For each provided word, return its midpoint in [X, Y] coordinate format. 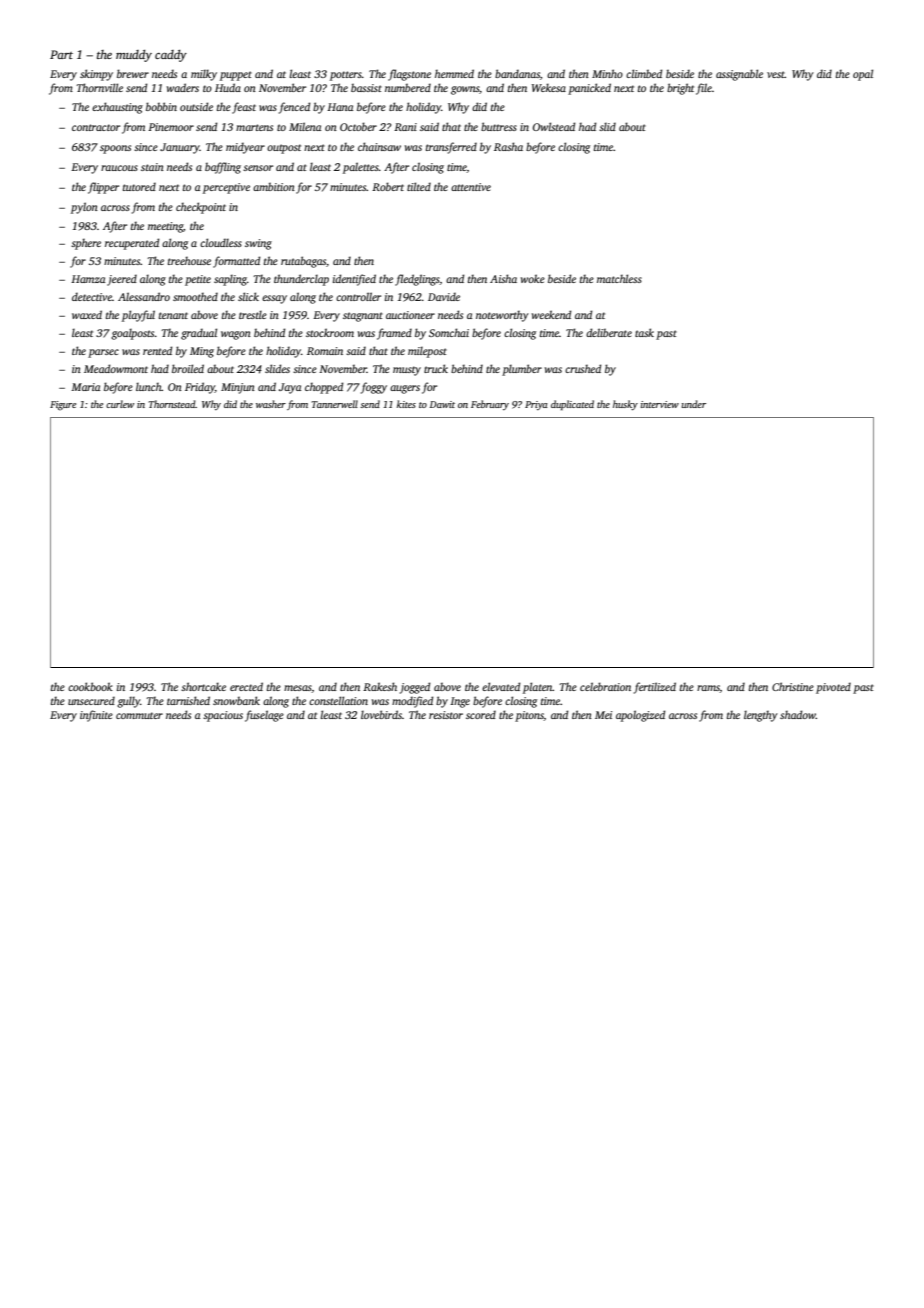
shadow [798, 714]
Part [61, 54]
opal [863, 75]
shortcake [203, 686]
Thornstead [172, 404]
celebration [605, 686]
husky [625, 405]
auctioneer [410, 315]
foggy [374, 388]
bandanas [517, 73]
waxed [87, 314]
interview [659, 404]
